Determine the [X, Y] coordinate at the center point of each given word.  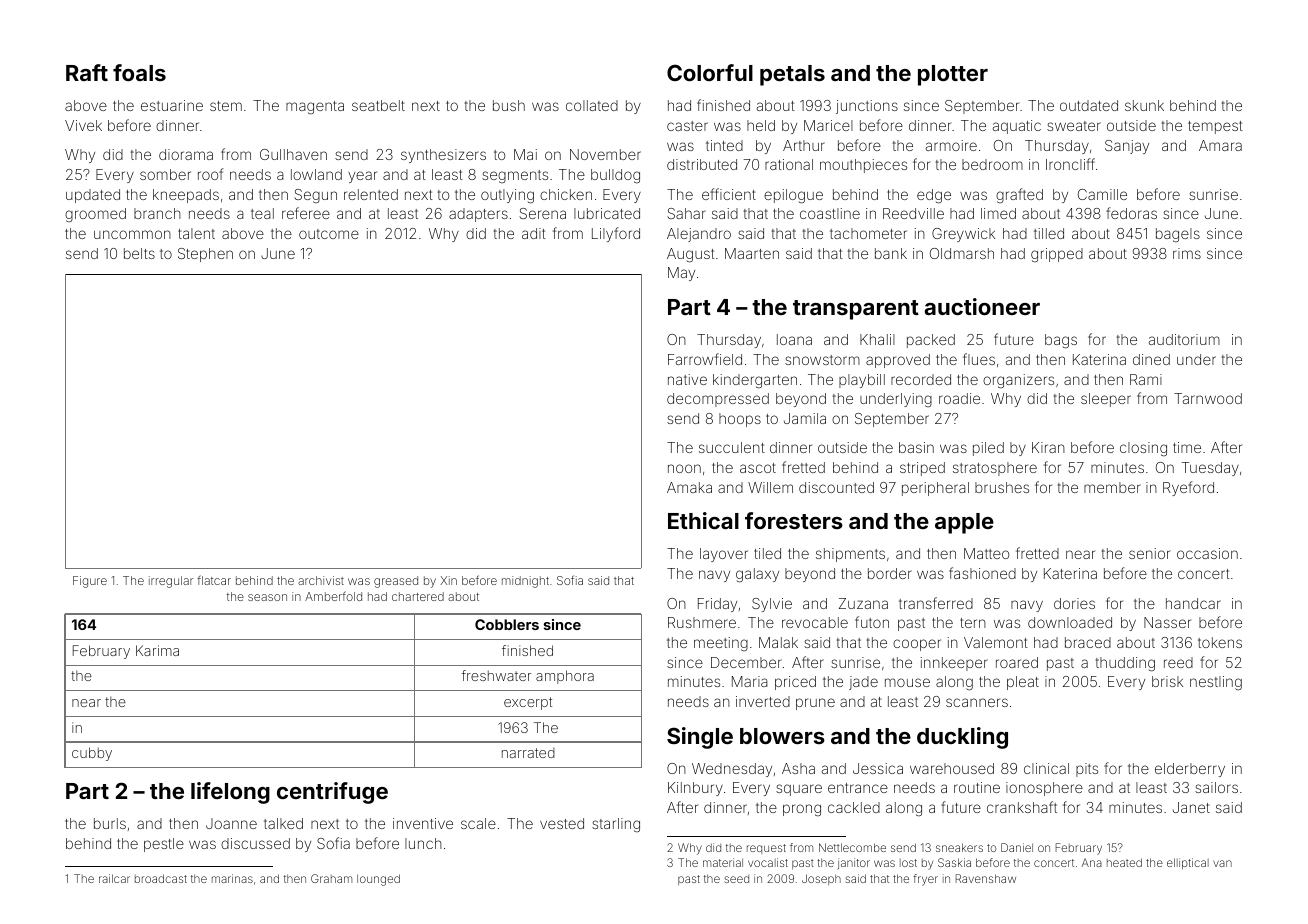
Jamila [805, 418]
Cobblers [507, 624]
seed [737, 879]
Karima [157, 650]
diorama [186, 154]
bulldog [615, 176]
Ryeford [1188, 488]
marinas [232, 878]
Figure [90, 582]
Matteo [986, 553]
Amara [1220, 145]
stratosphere [995, 469]
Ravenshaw [985, 878]
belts [139, 253]
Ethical [703, 520]
